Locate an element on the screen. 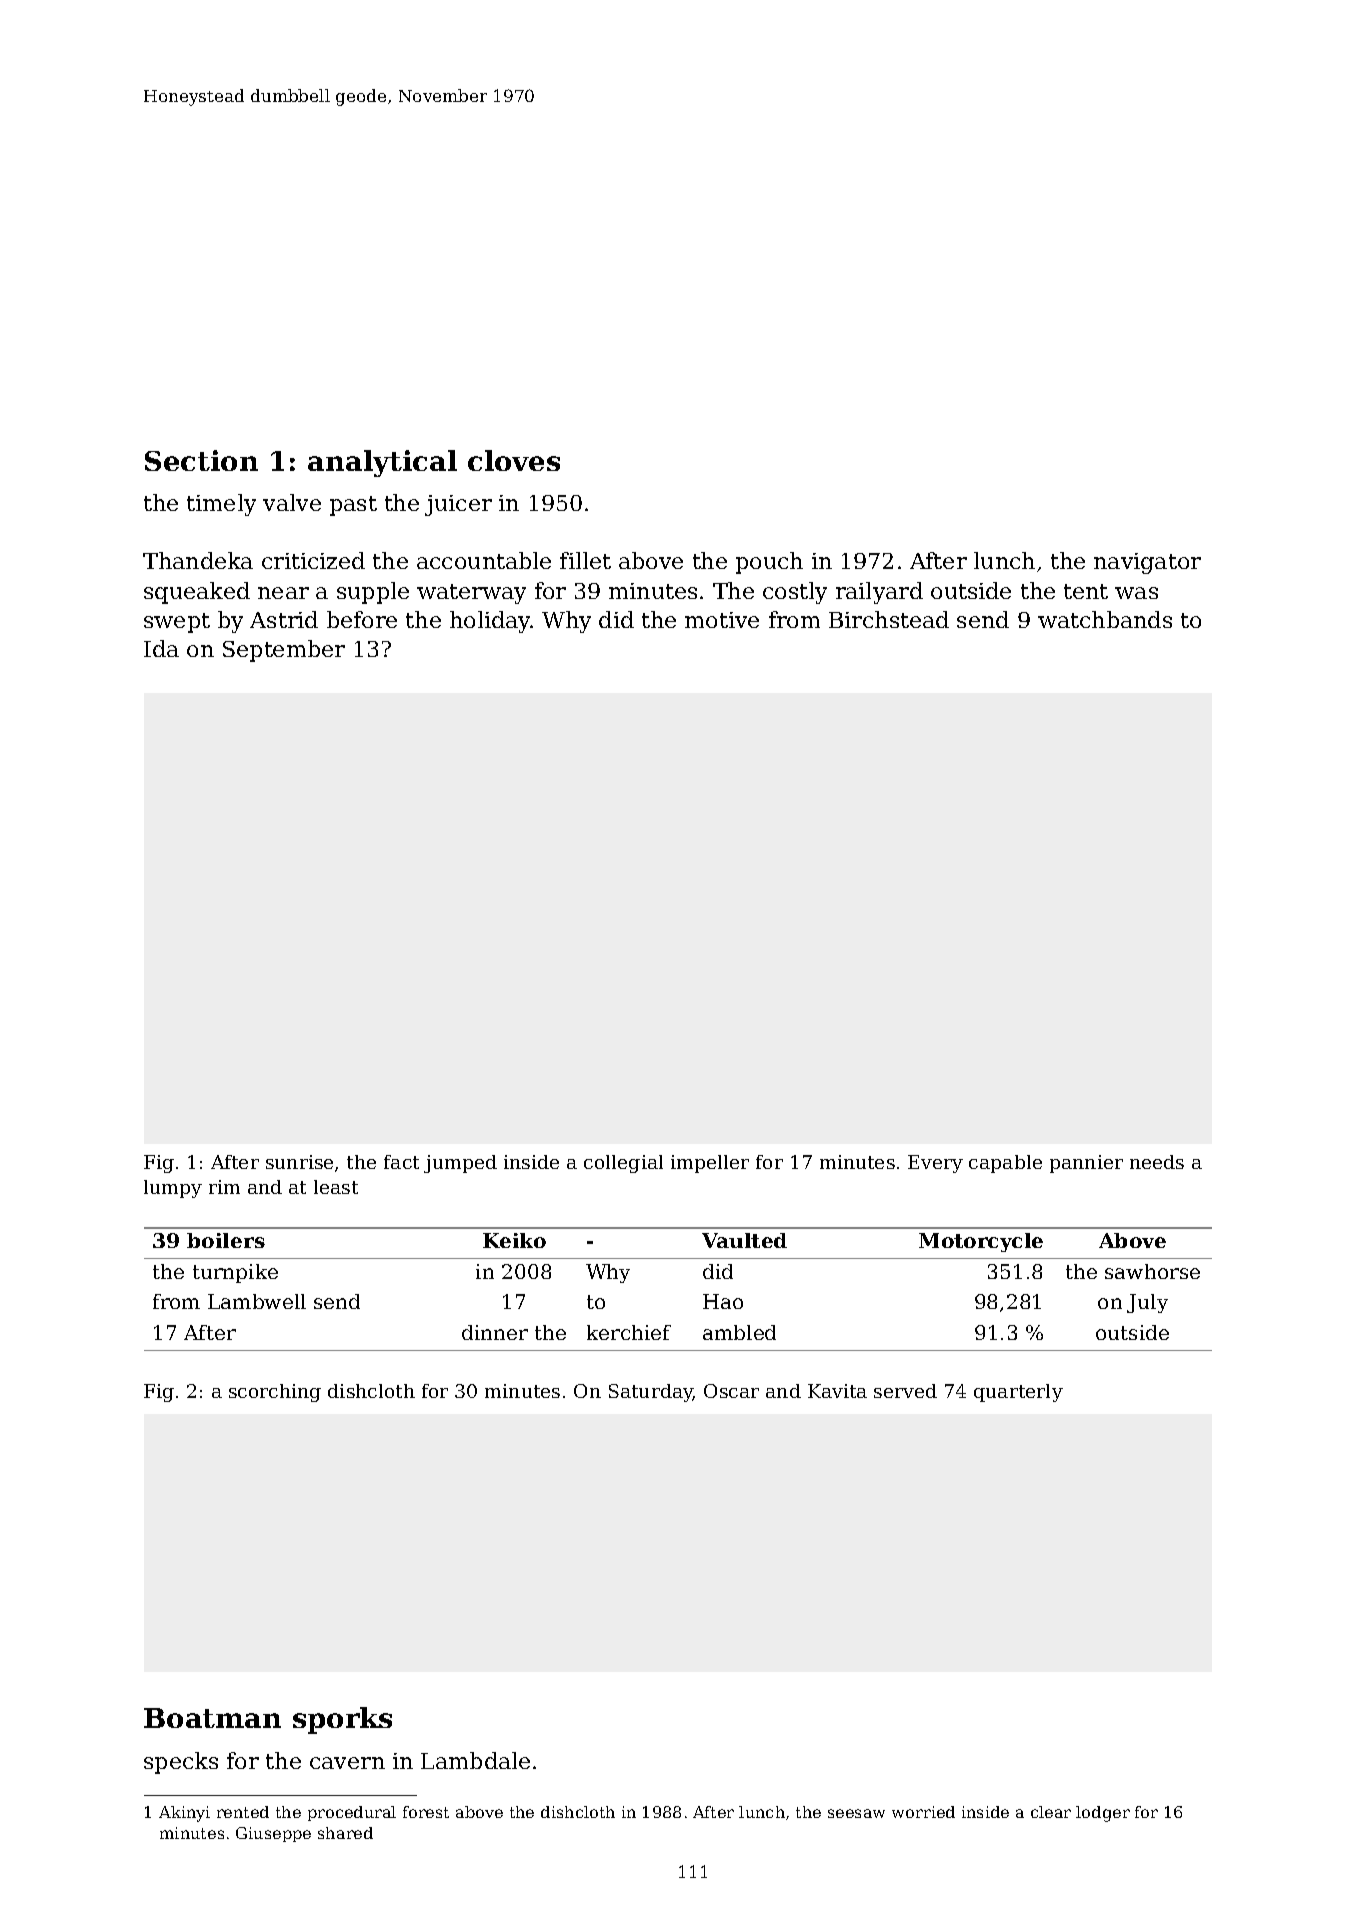 This screenshot has width=1356, height=1917. Oscar is located at coordinates (731, 1391).
